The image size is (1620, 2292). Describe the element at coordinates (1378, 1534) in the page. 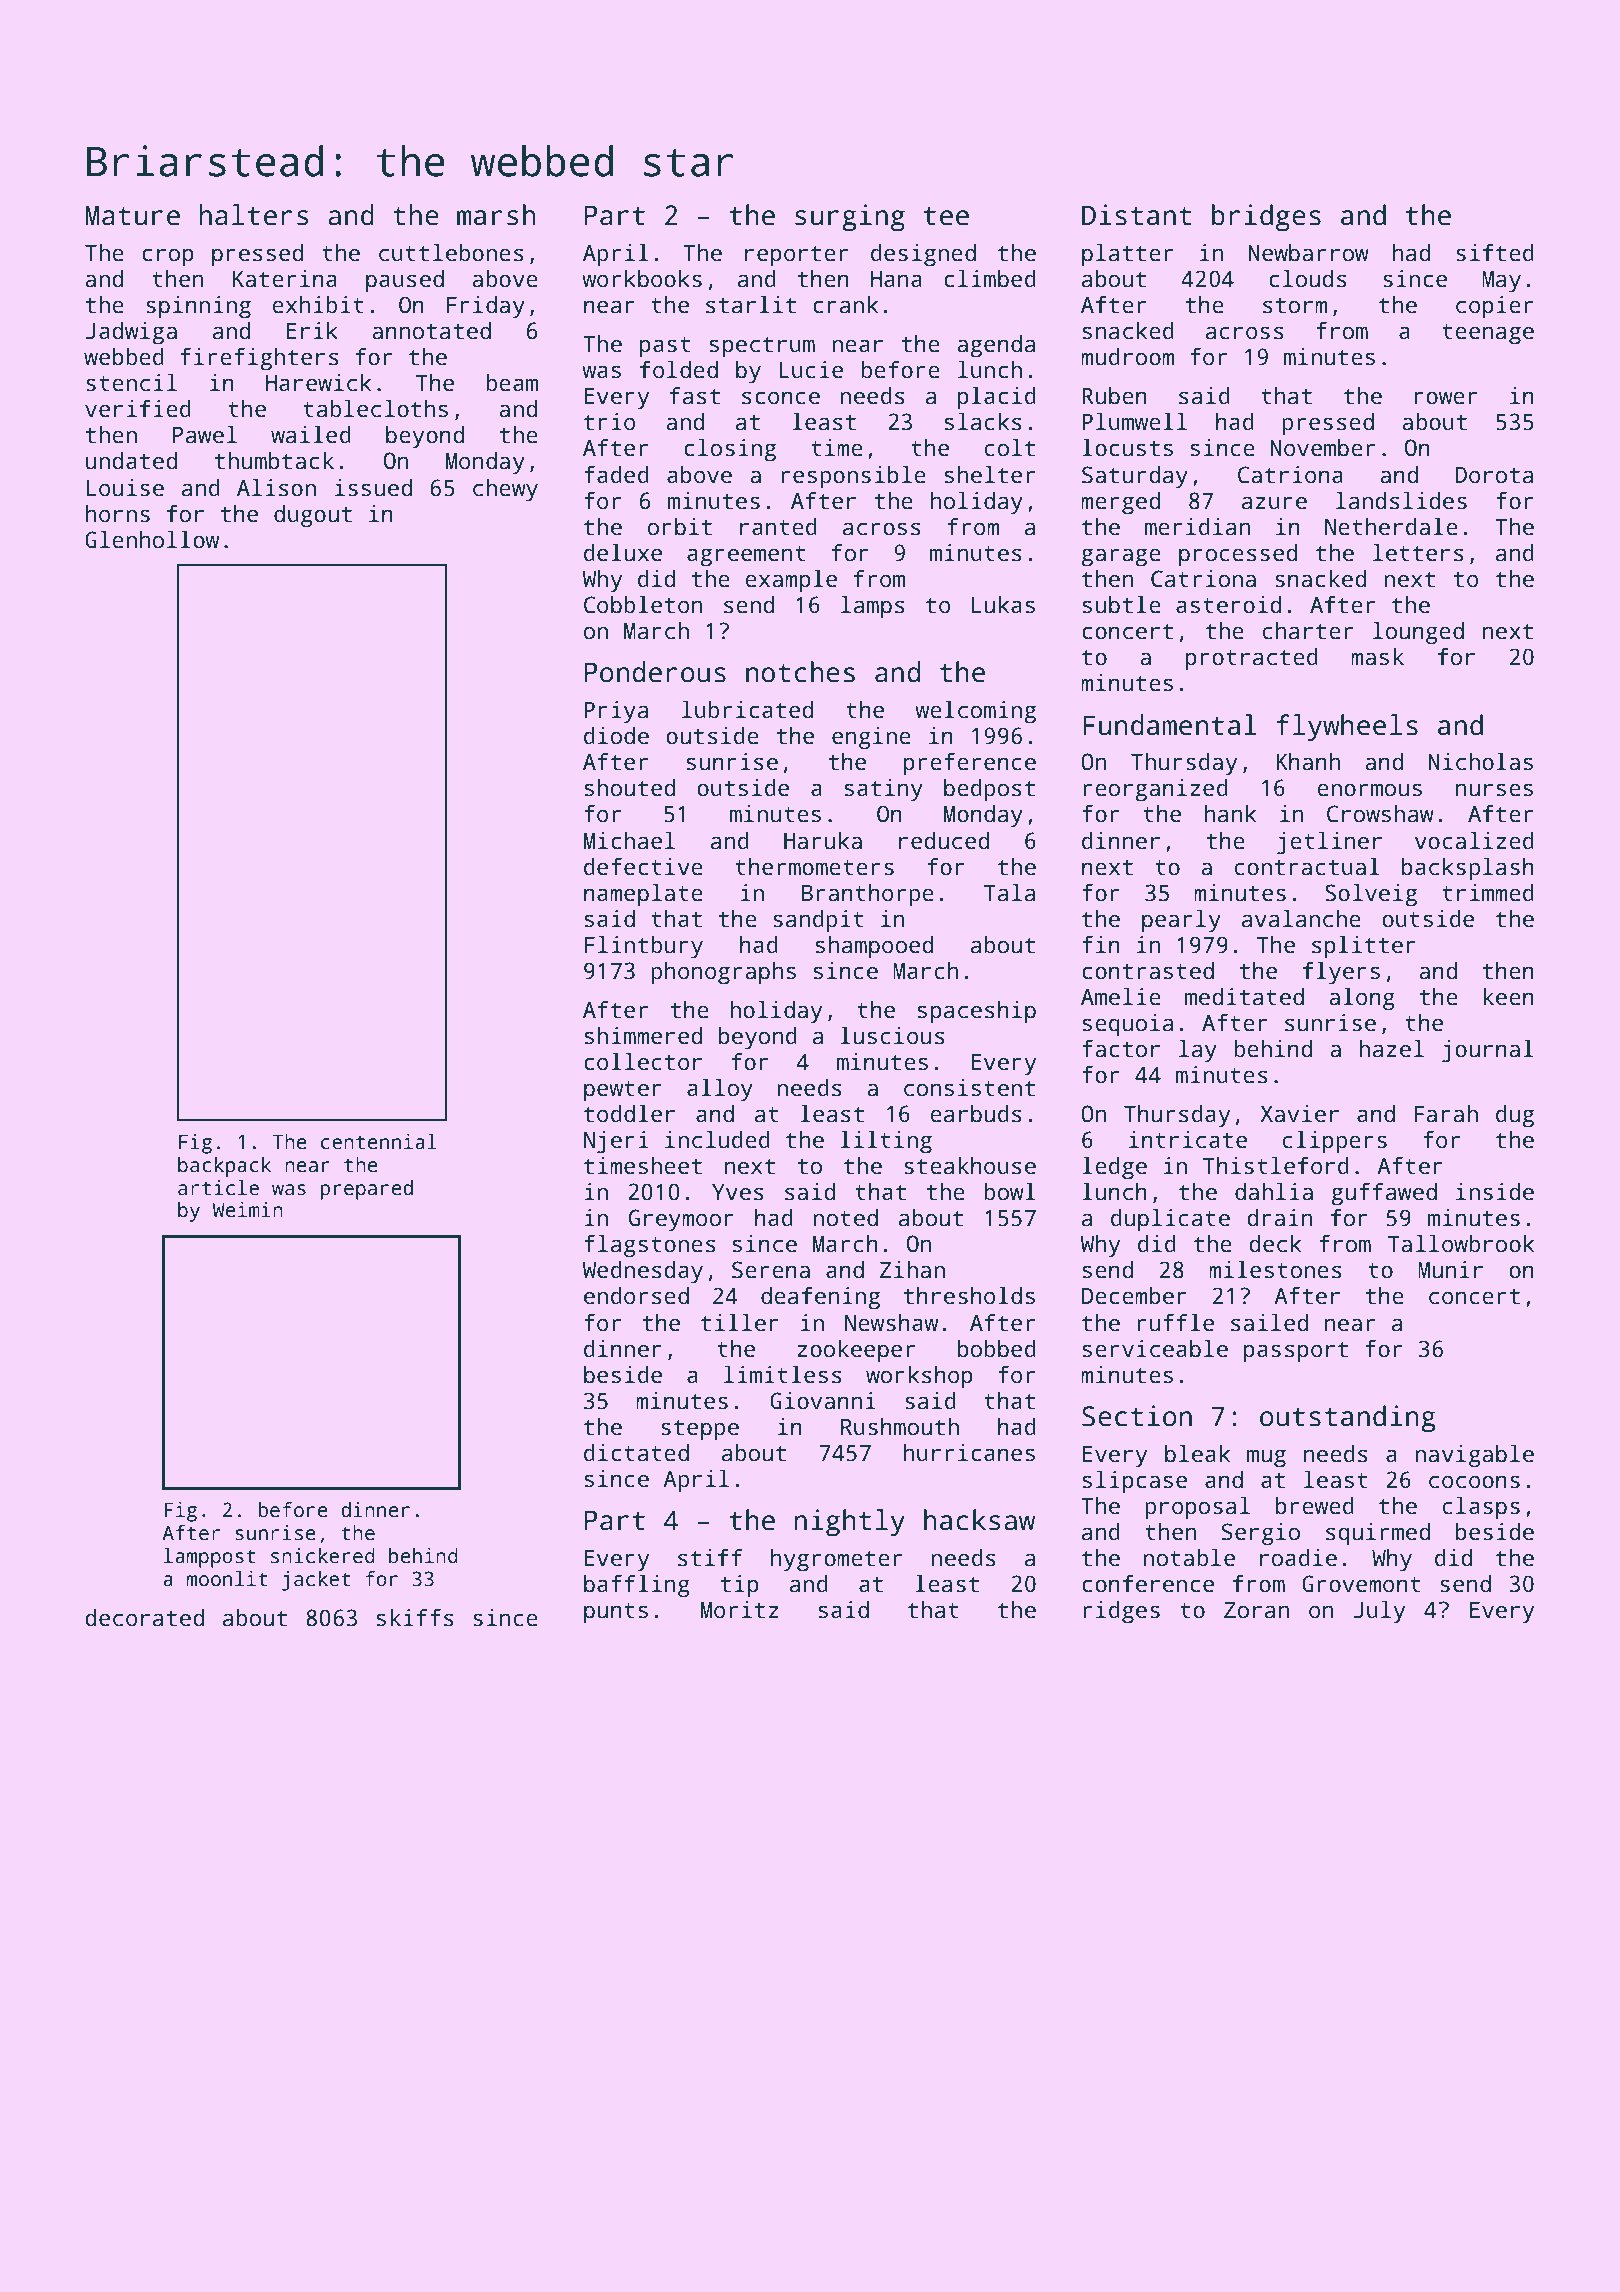

I see `squirmed` at that location.
